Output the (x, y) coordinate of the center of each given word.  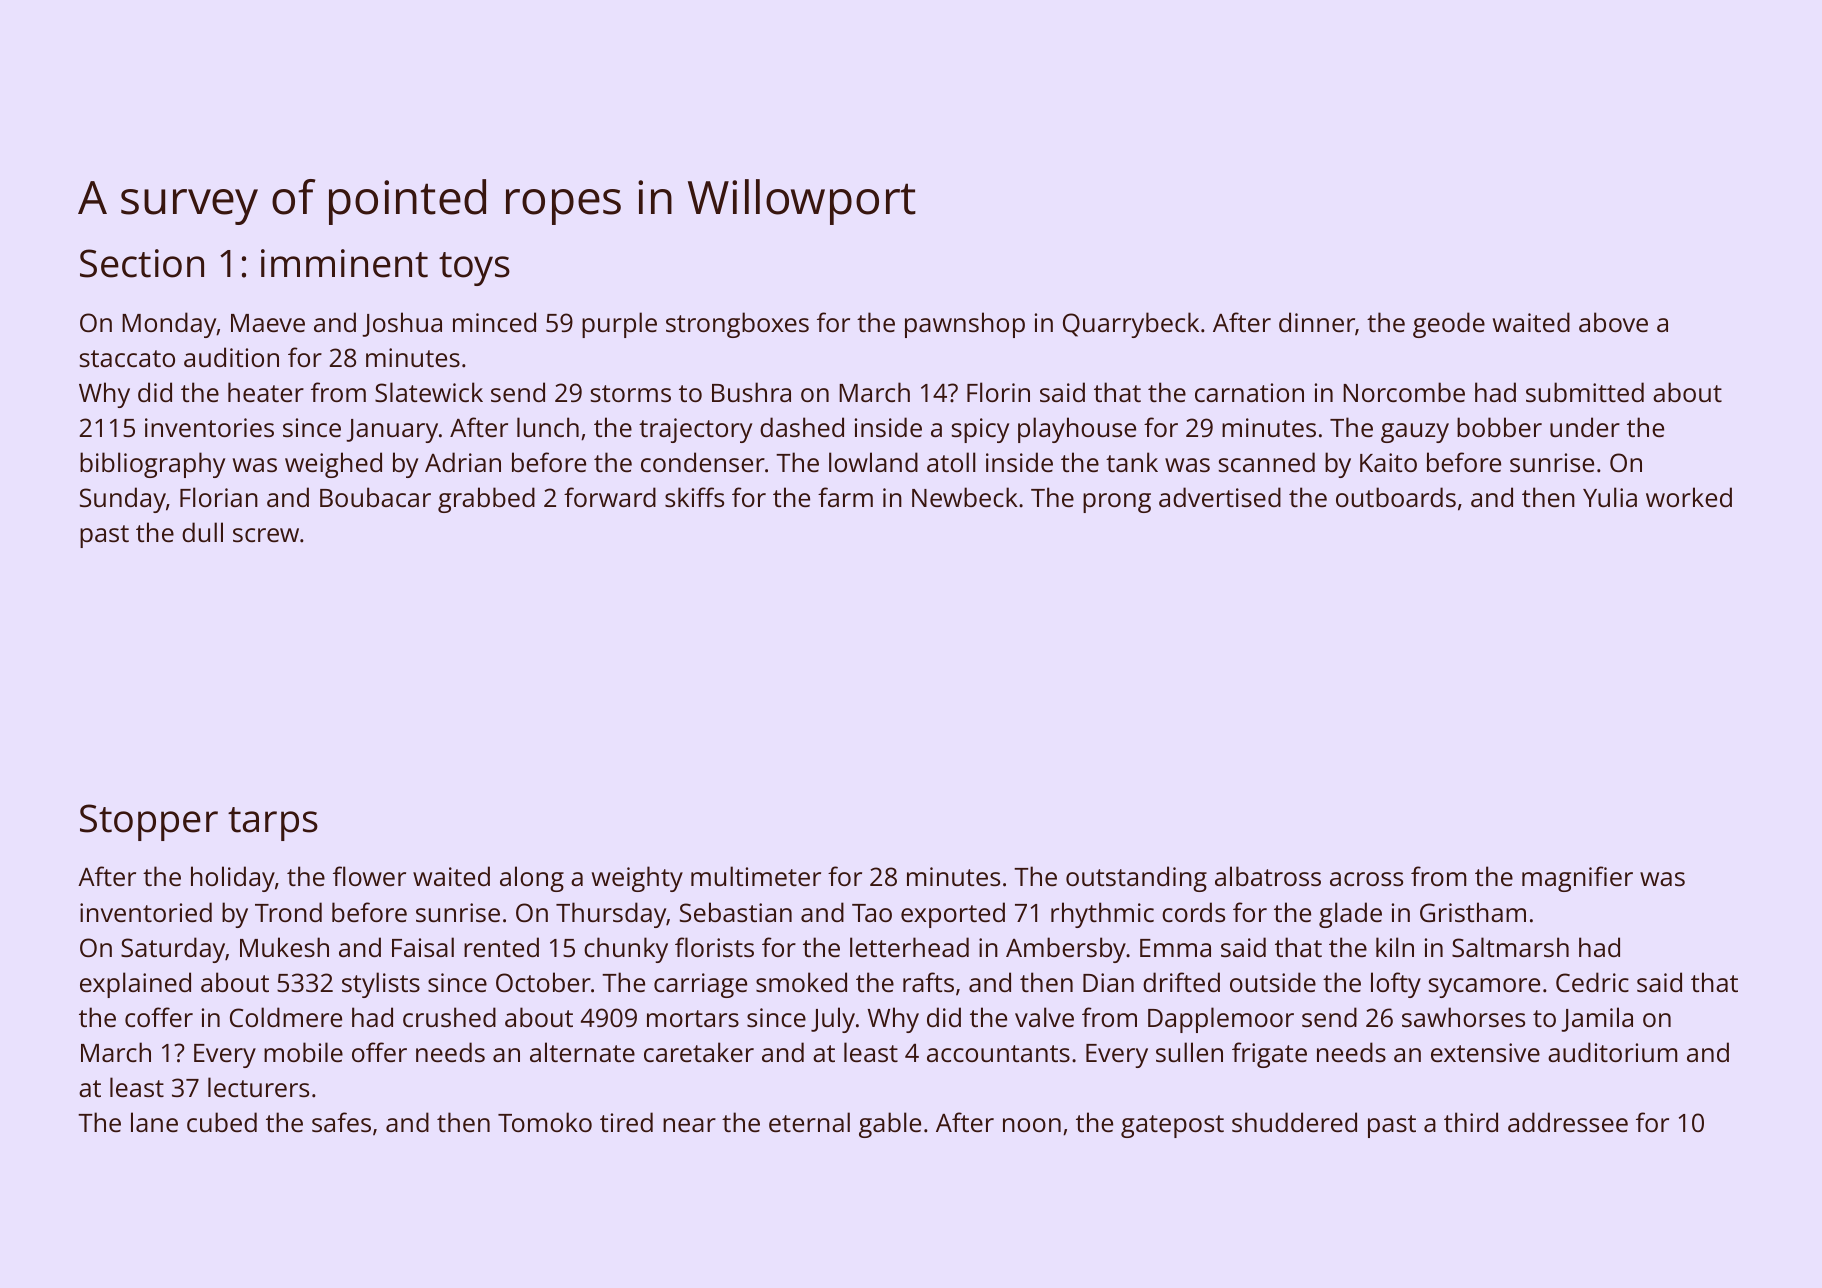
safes (341, 1122)
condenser (703, 462)
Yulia (1610, 497)
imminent (344, 263)
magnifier (1577, 879)
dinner (1317, 322)
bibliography (152, 465)
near (689, 1125)
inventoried (146, 912)
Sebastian (736, 912)
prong (1117, 503)
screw (266, 535)
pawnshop (965, 325)
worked (1689, 497)
